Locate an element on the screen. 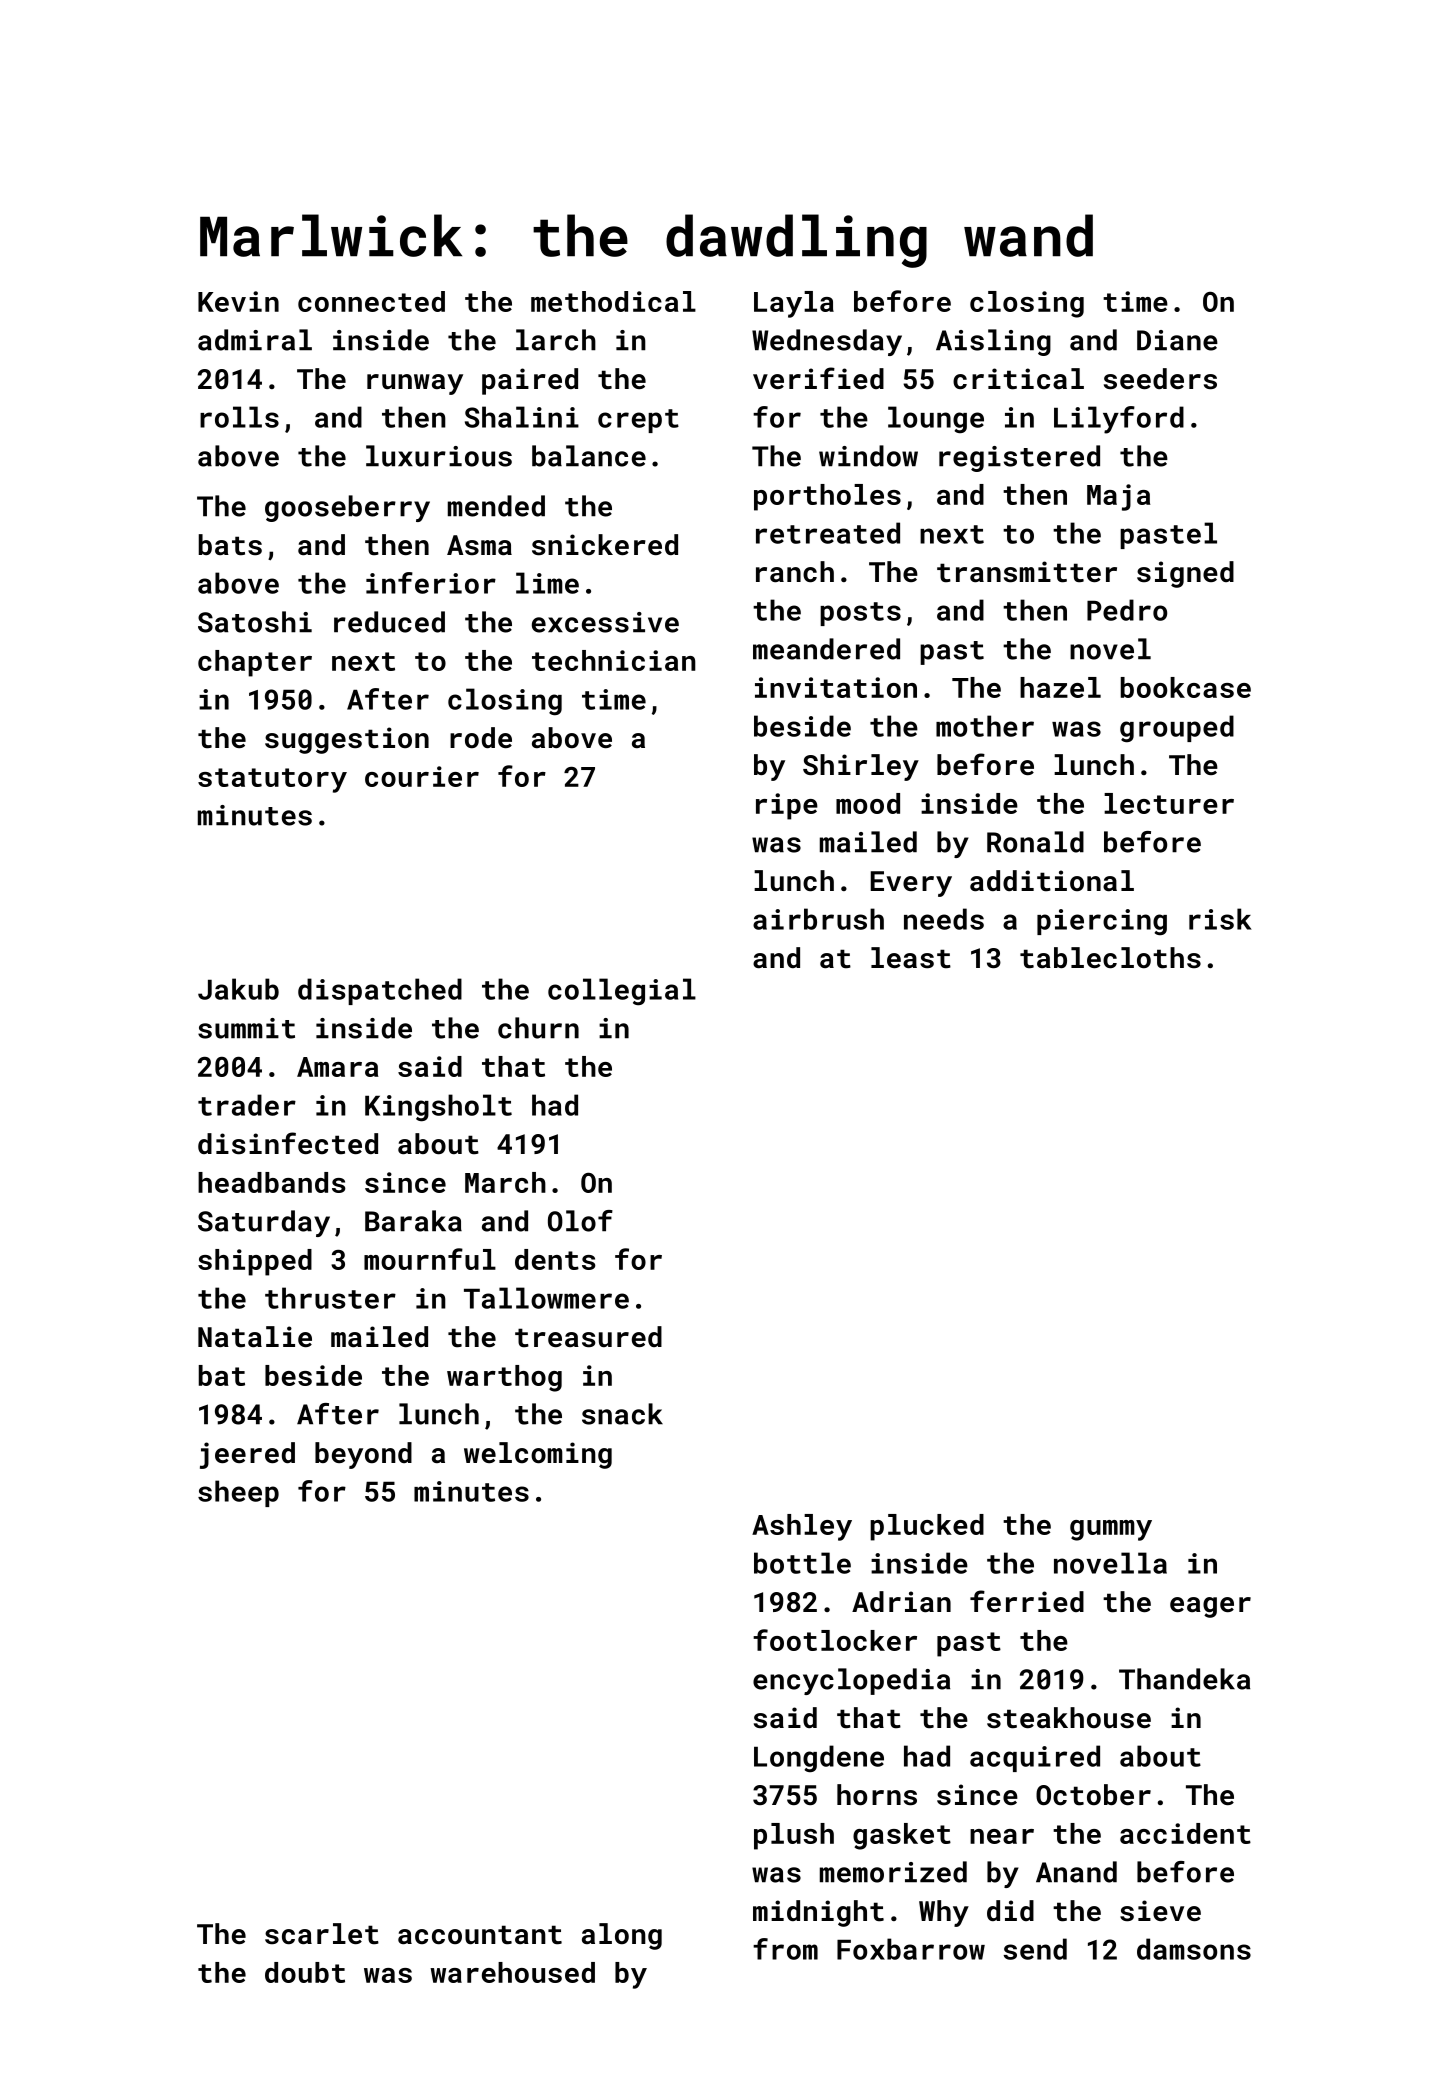 This screenshot has height=2100, width=1450. tablecloths is located at coordinates (1110, 958).
